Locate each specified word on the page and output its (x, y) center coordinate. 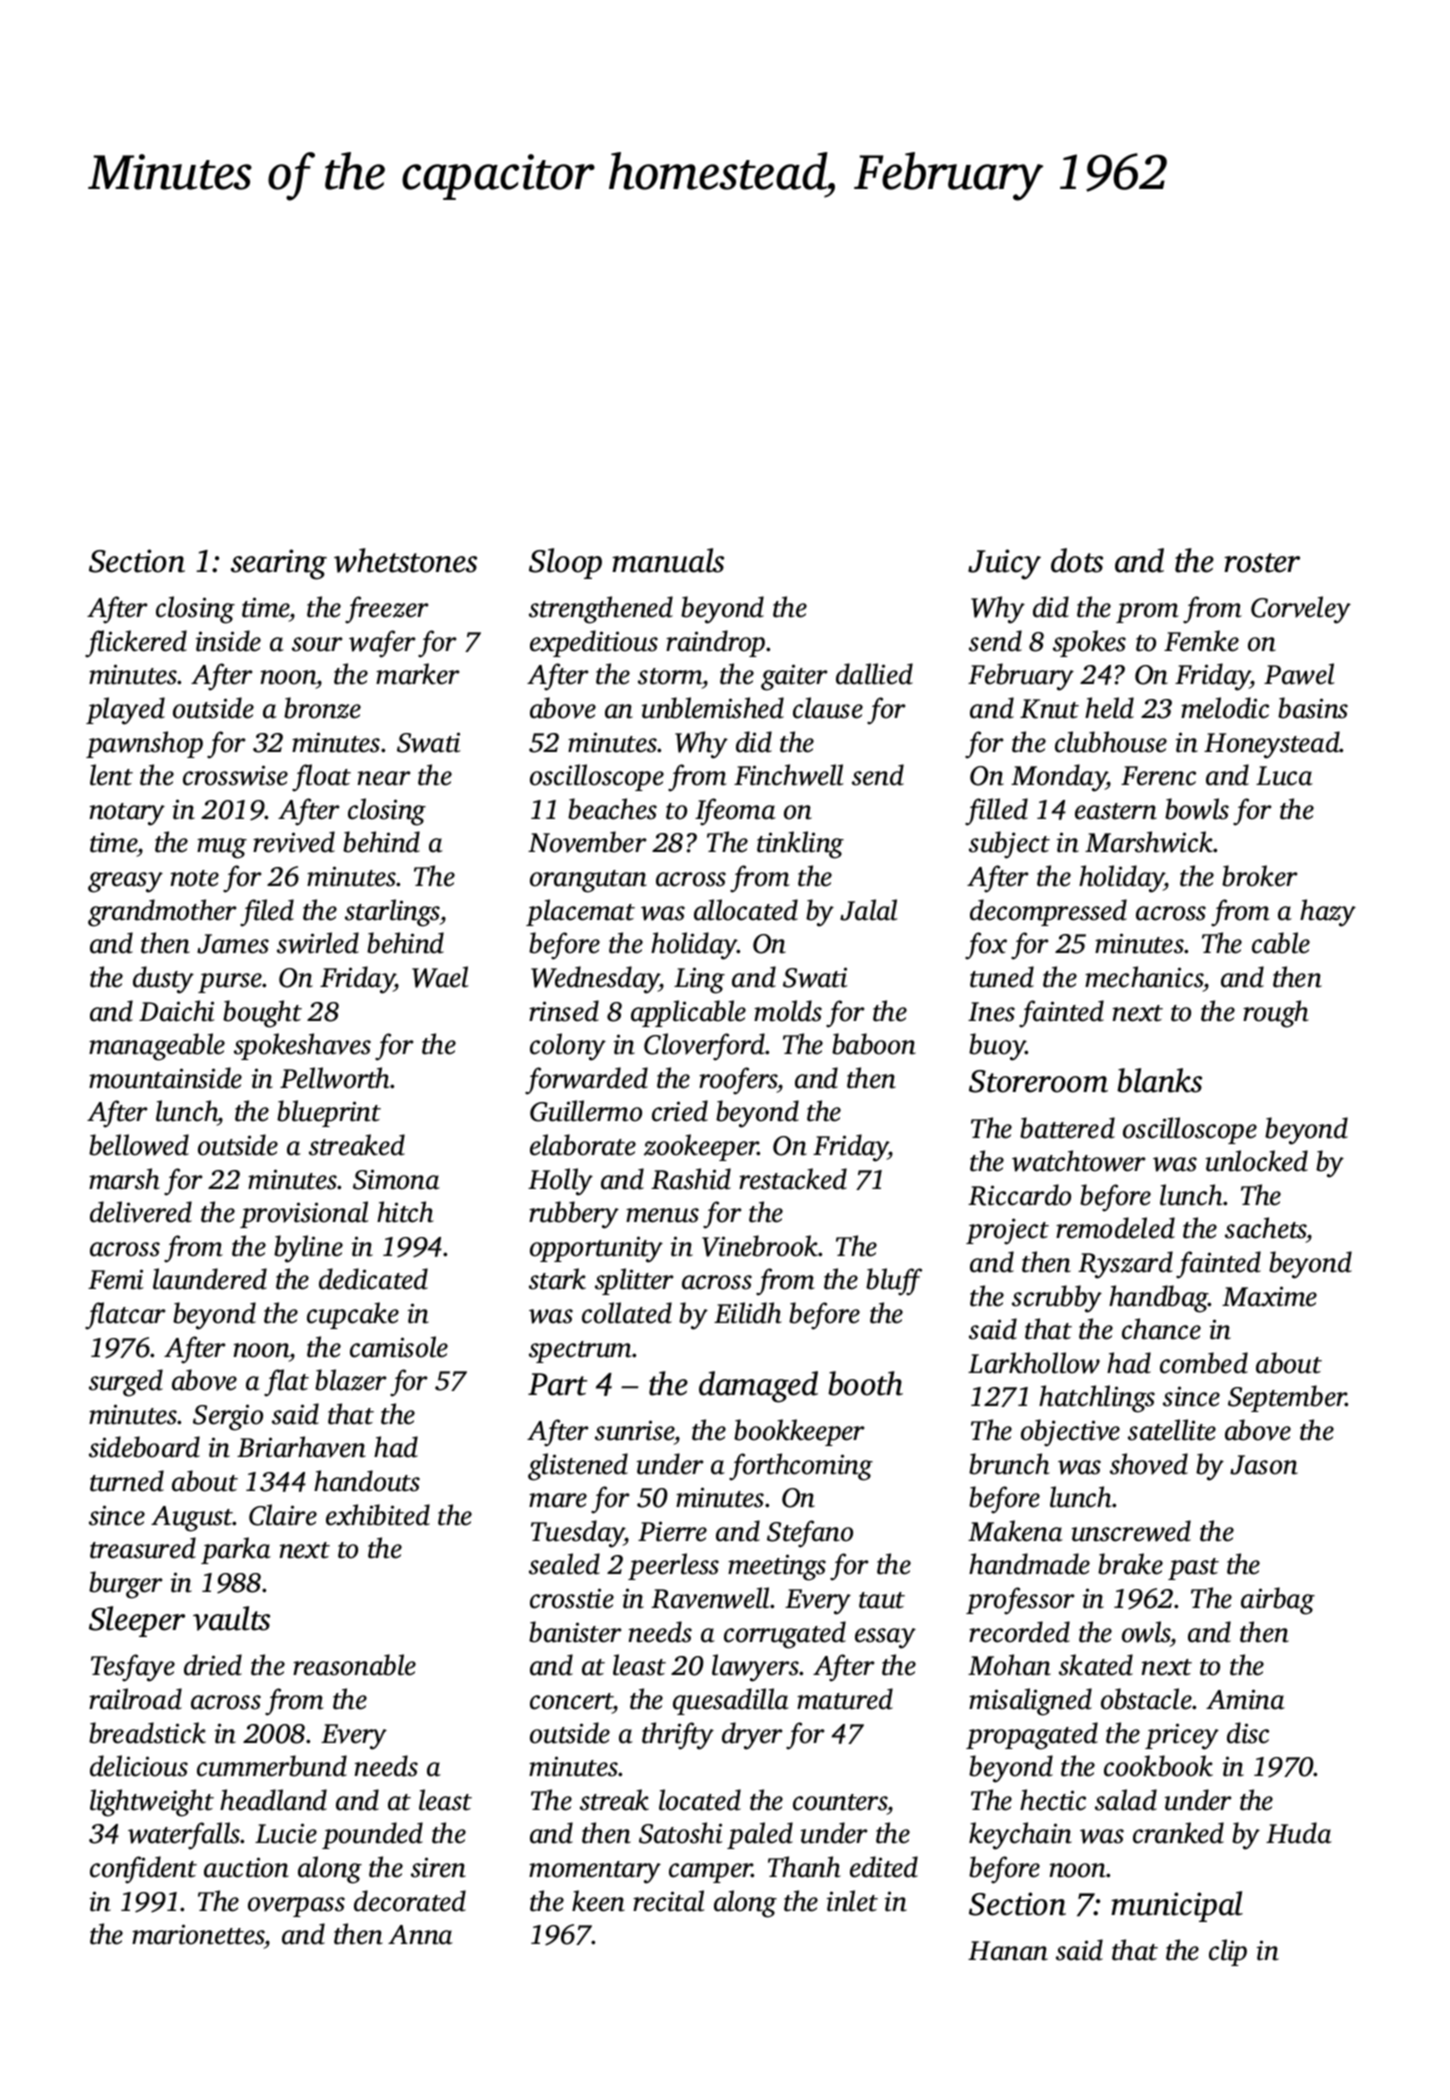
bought (262, 1014)
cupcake (353, 1315)
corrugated (785, 1635)
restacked (793, 1179)
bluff (894, 1282)
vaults (231, 1618)
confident (143, 1870)
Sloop (565, 563)
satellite (1172, 1430)
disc (1248, 1733)
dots (1077, 560)
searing (279, 564)
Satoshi (681, 1833)
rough (1276, 1014)
